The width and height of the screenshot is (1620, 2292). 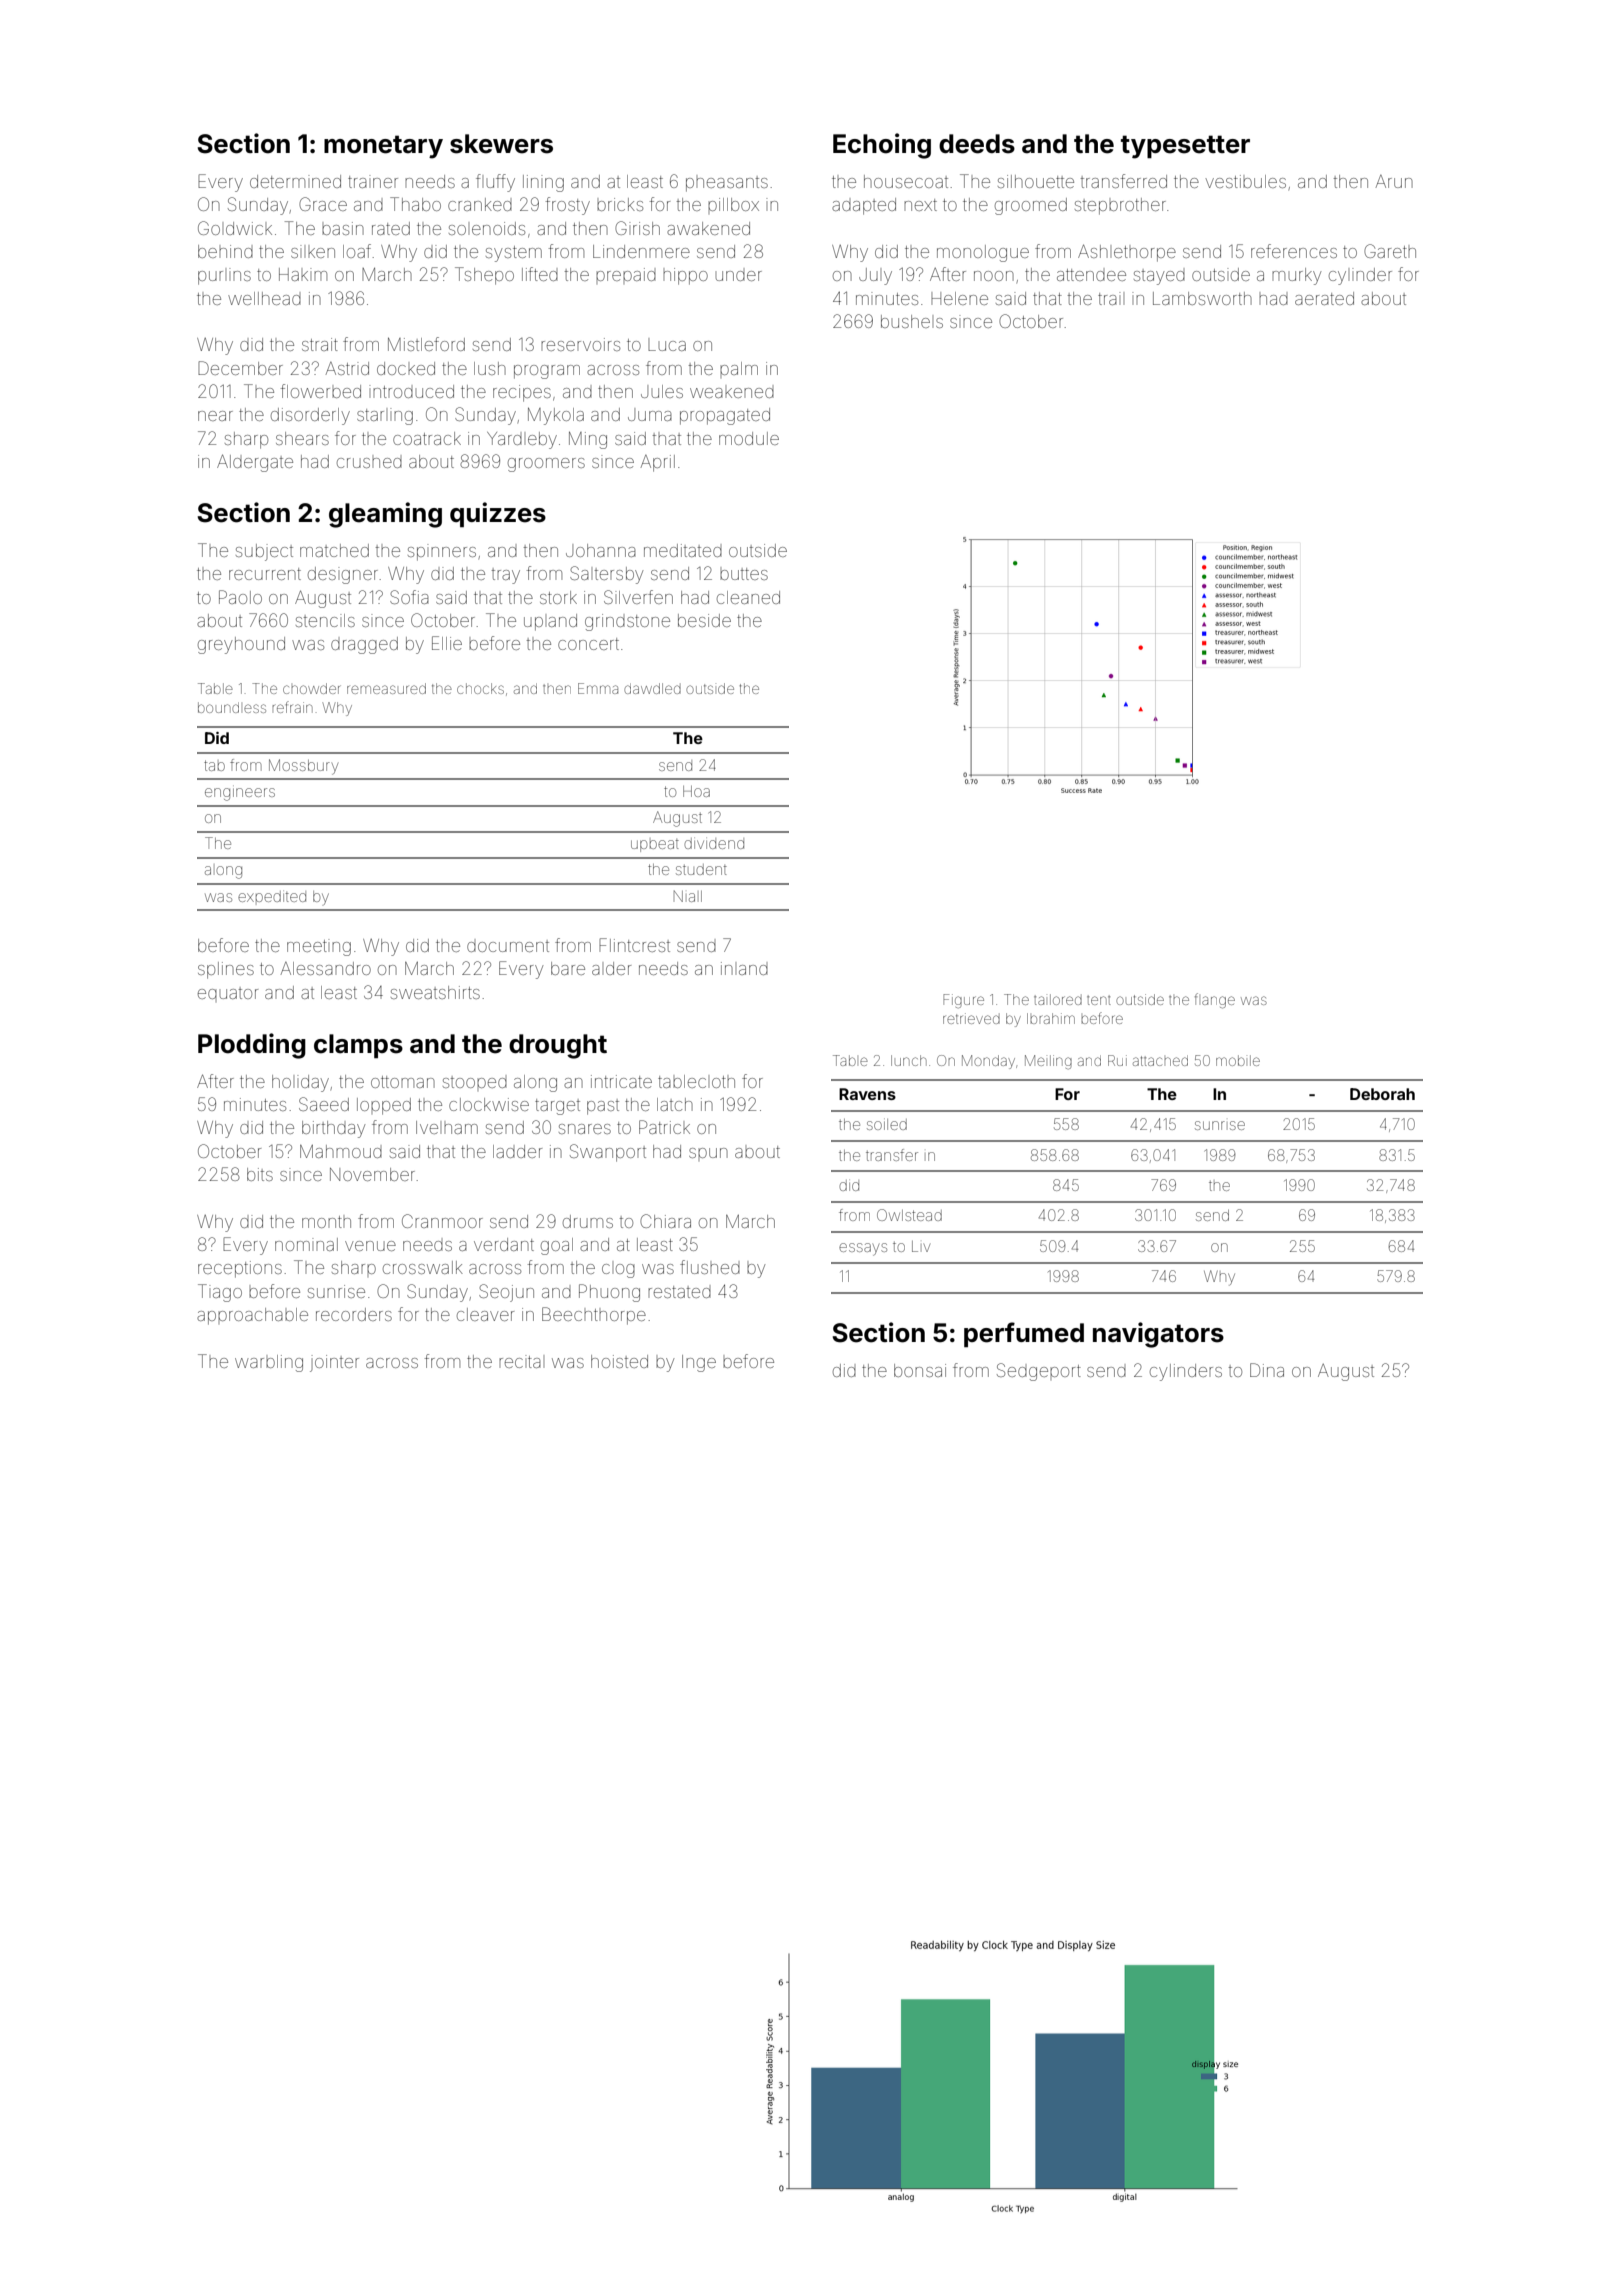 I want to click on Niall, so click(x=688, y=896).
